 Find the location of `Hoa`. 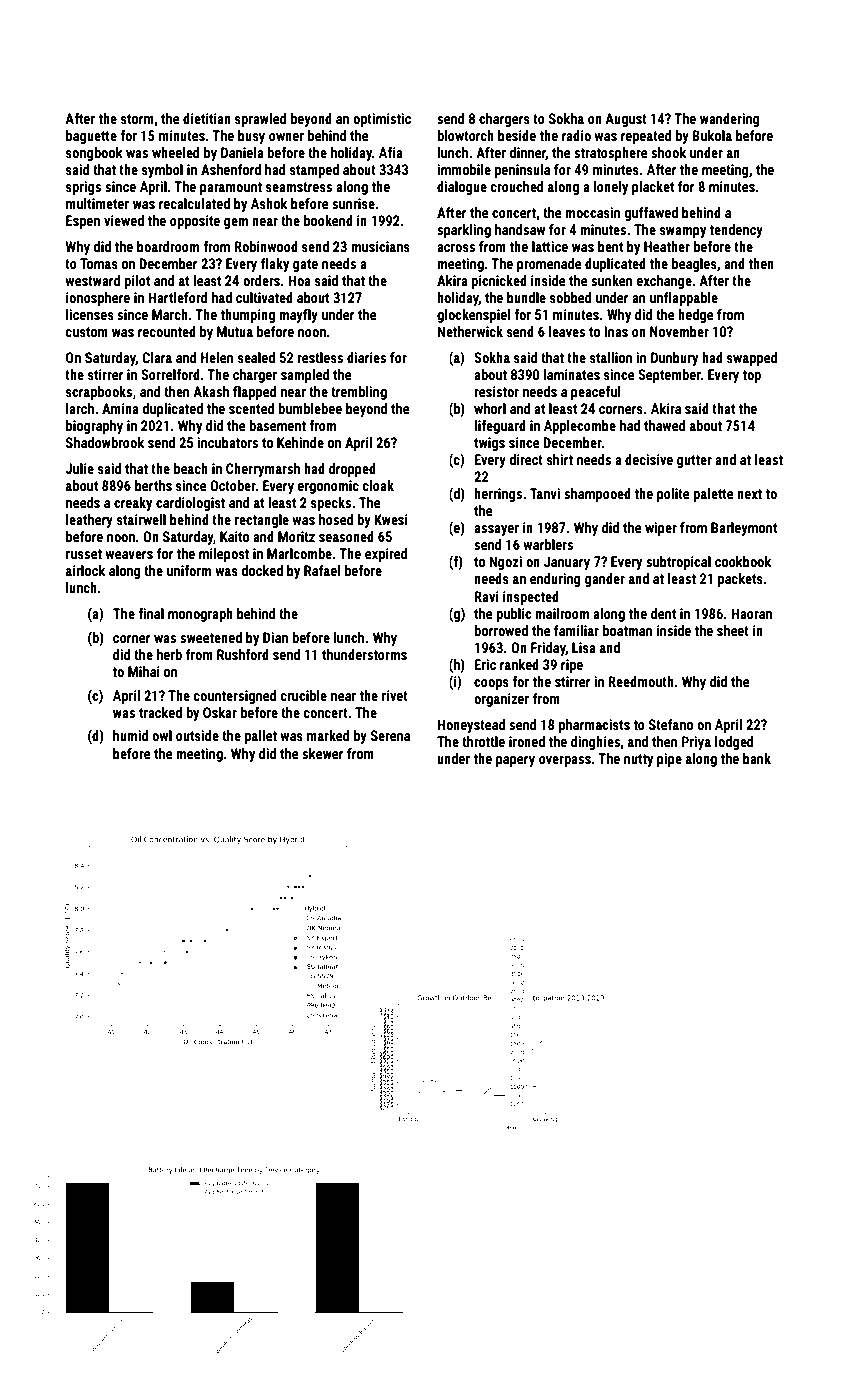

Hoa is located at coordinates (300, 280).
